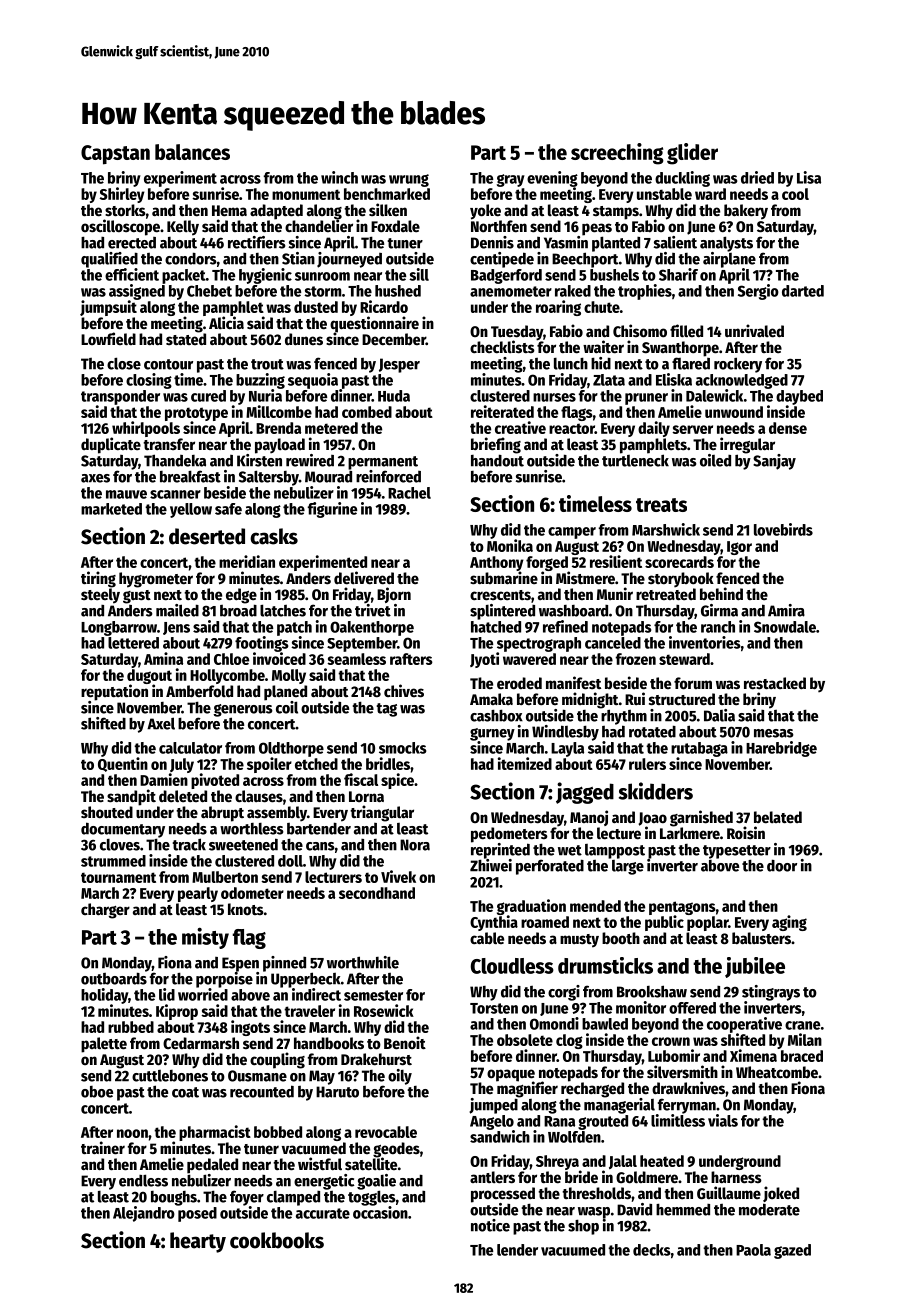 Image resolution: width=908 pixels, height=1316 pixels. What do you see at coordinates (726, 244) in the screenshot?
I see `analysts` at bounding box center [726, 244].
